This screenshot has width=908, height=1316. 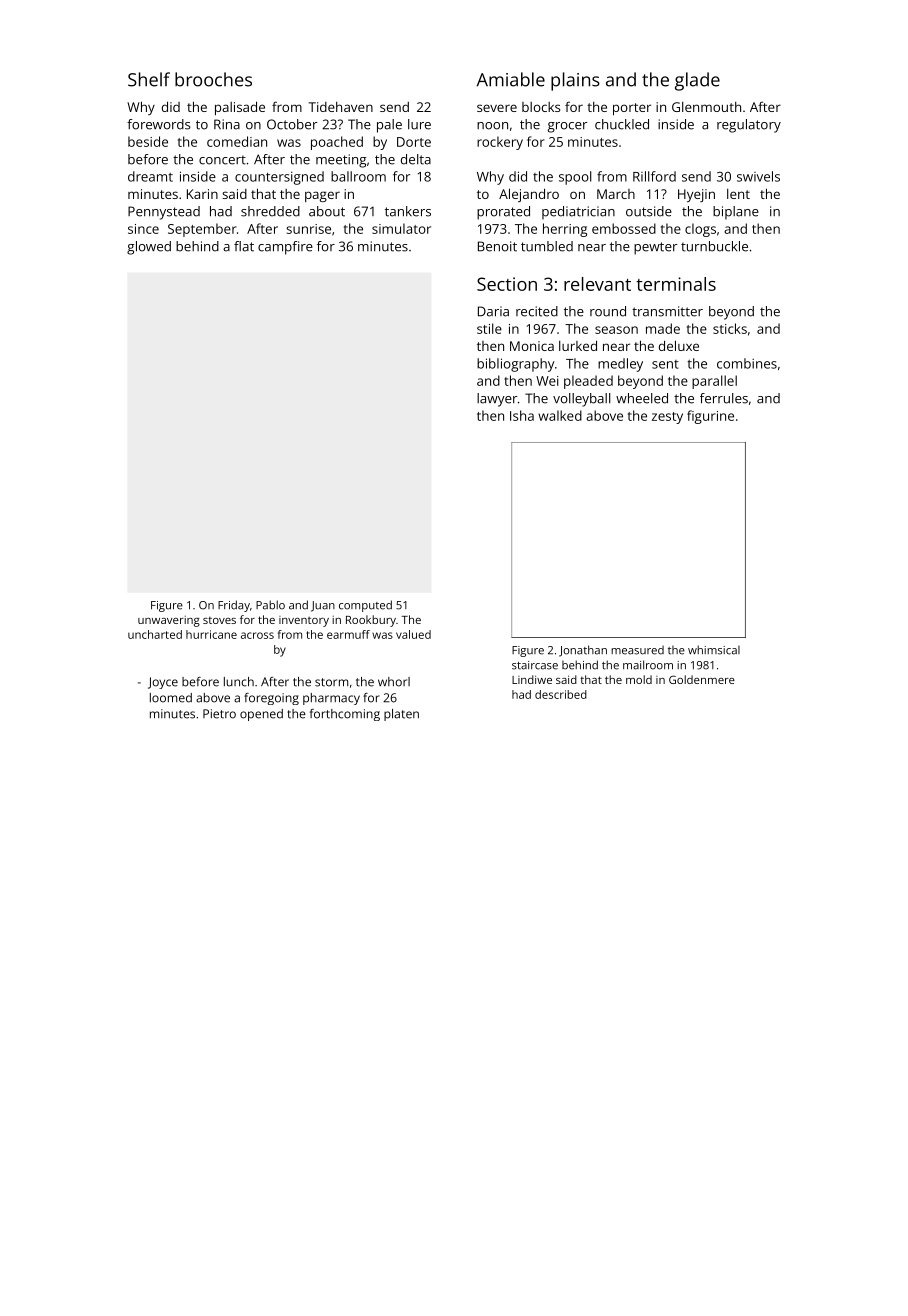 I want to click on beside, so click(x=148, y=141).
